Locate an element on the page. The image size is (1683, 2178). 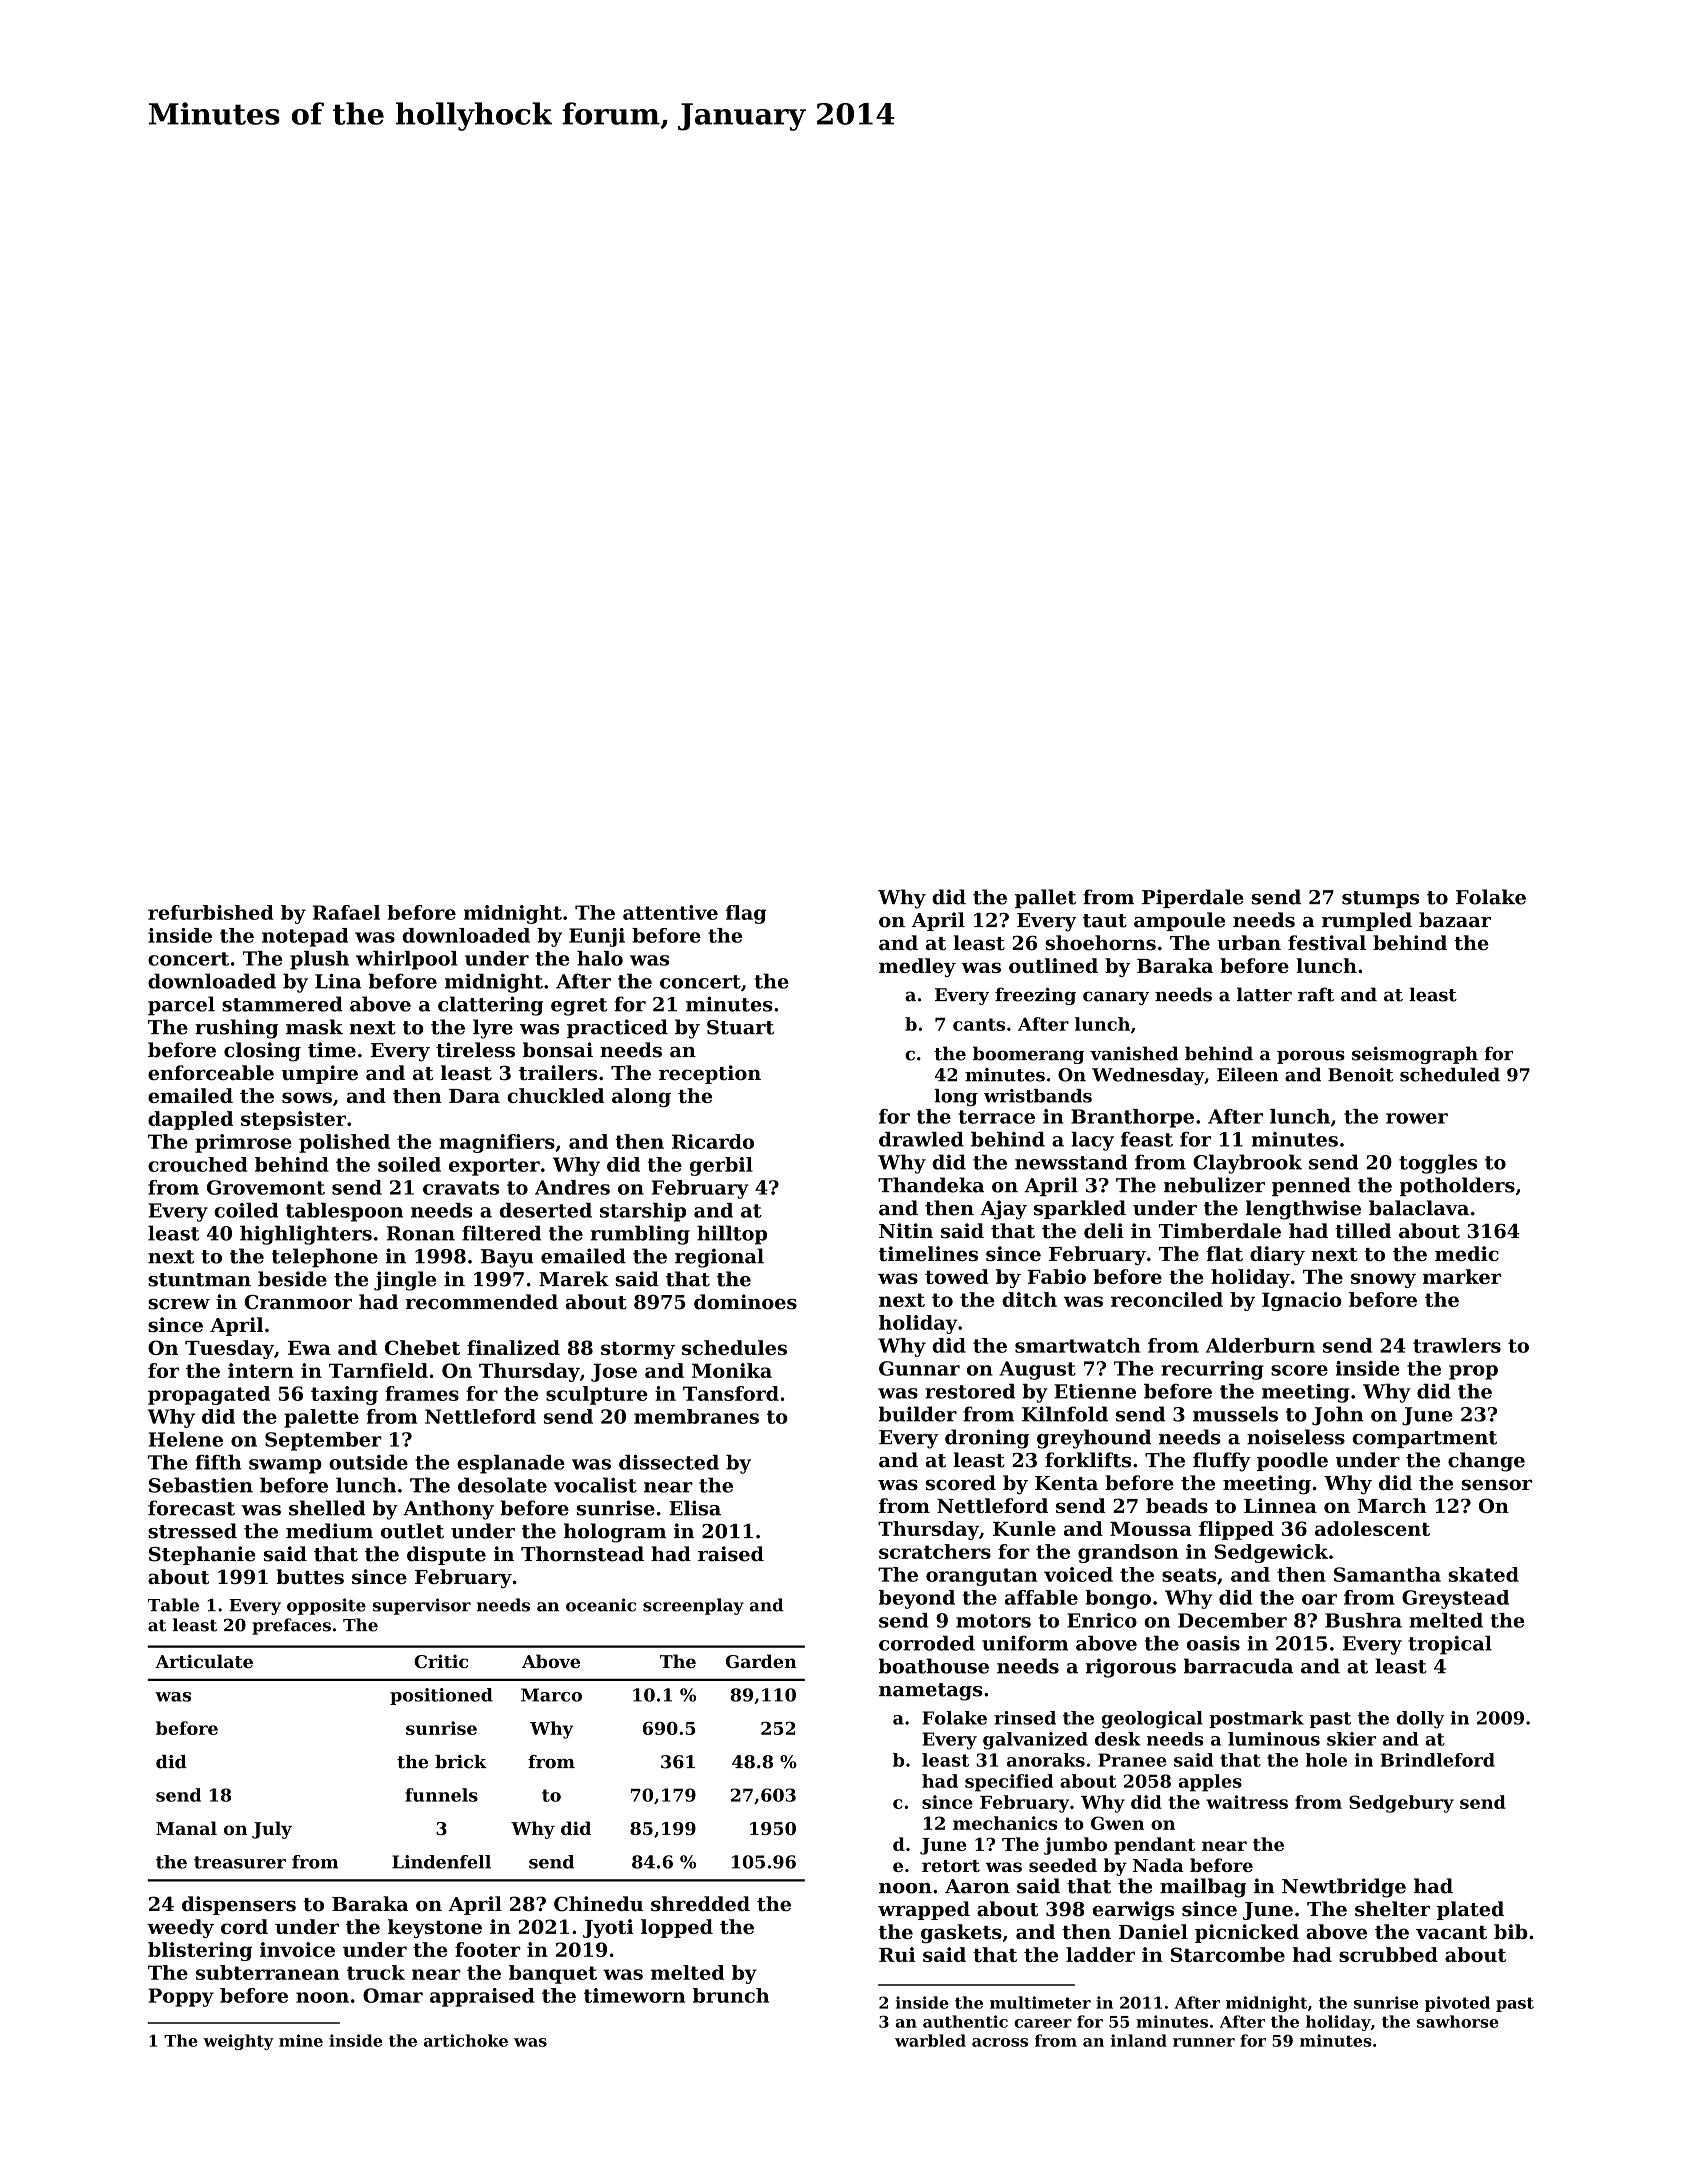
umpire is located at coordinates (320, 1074).
